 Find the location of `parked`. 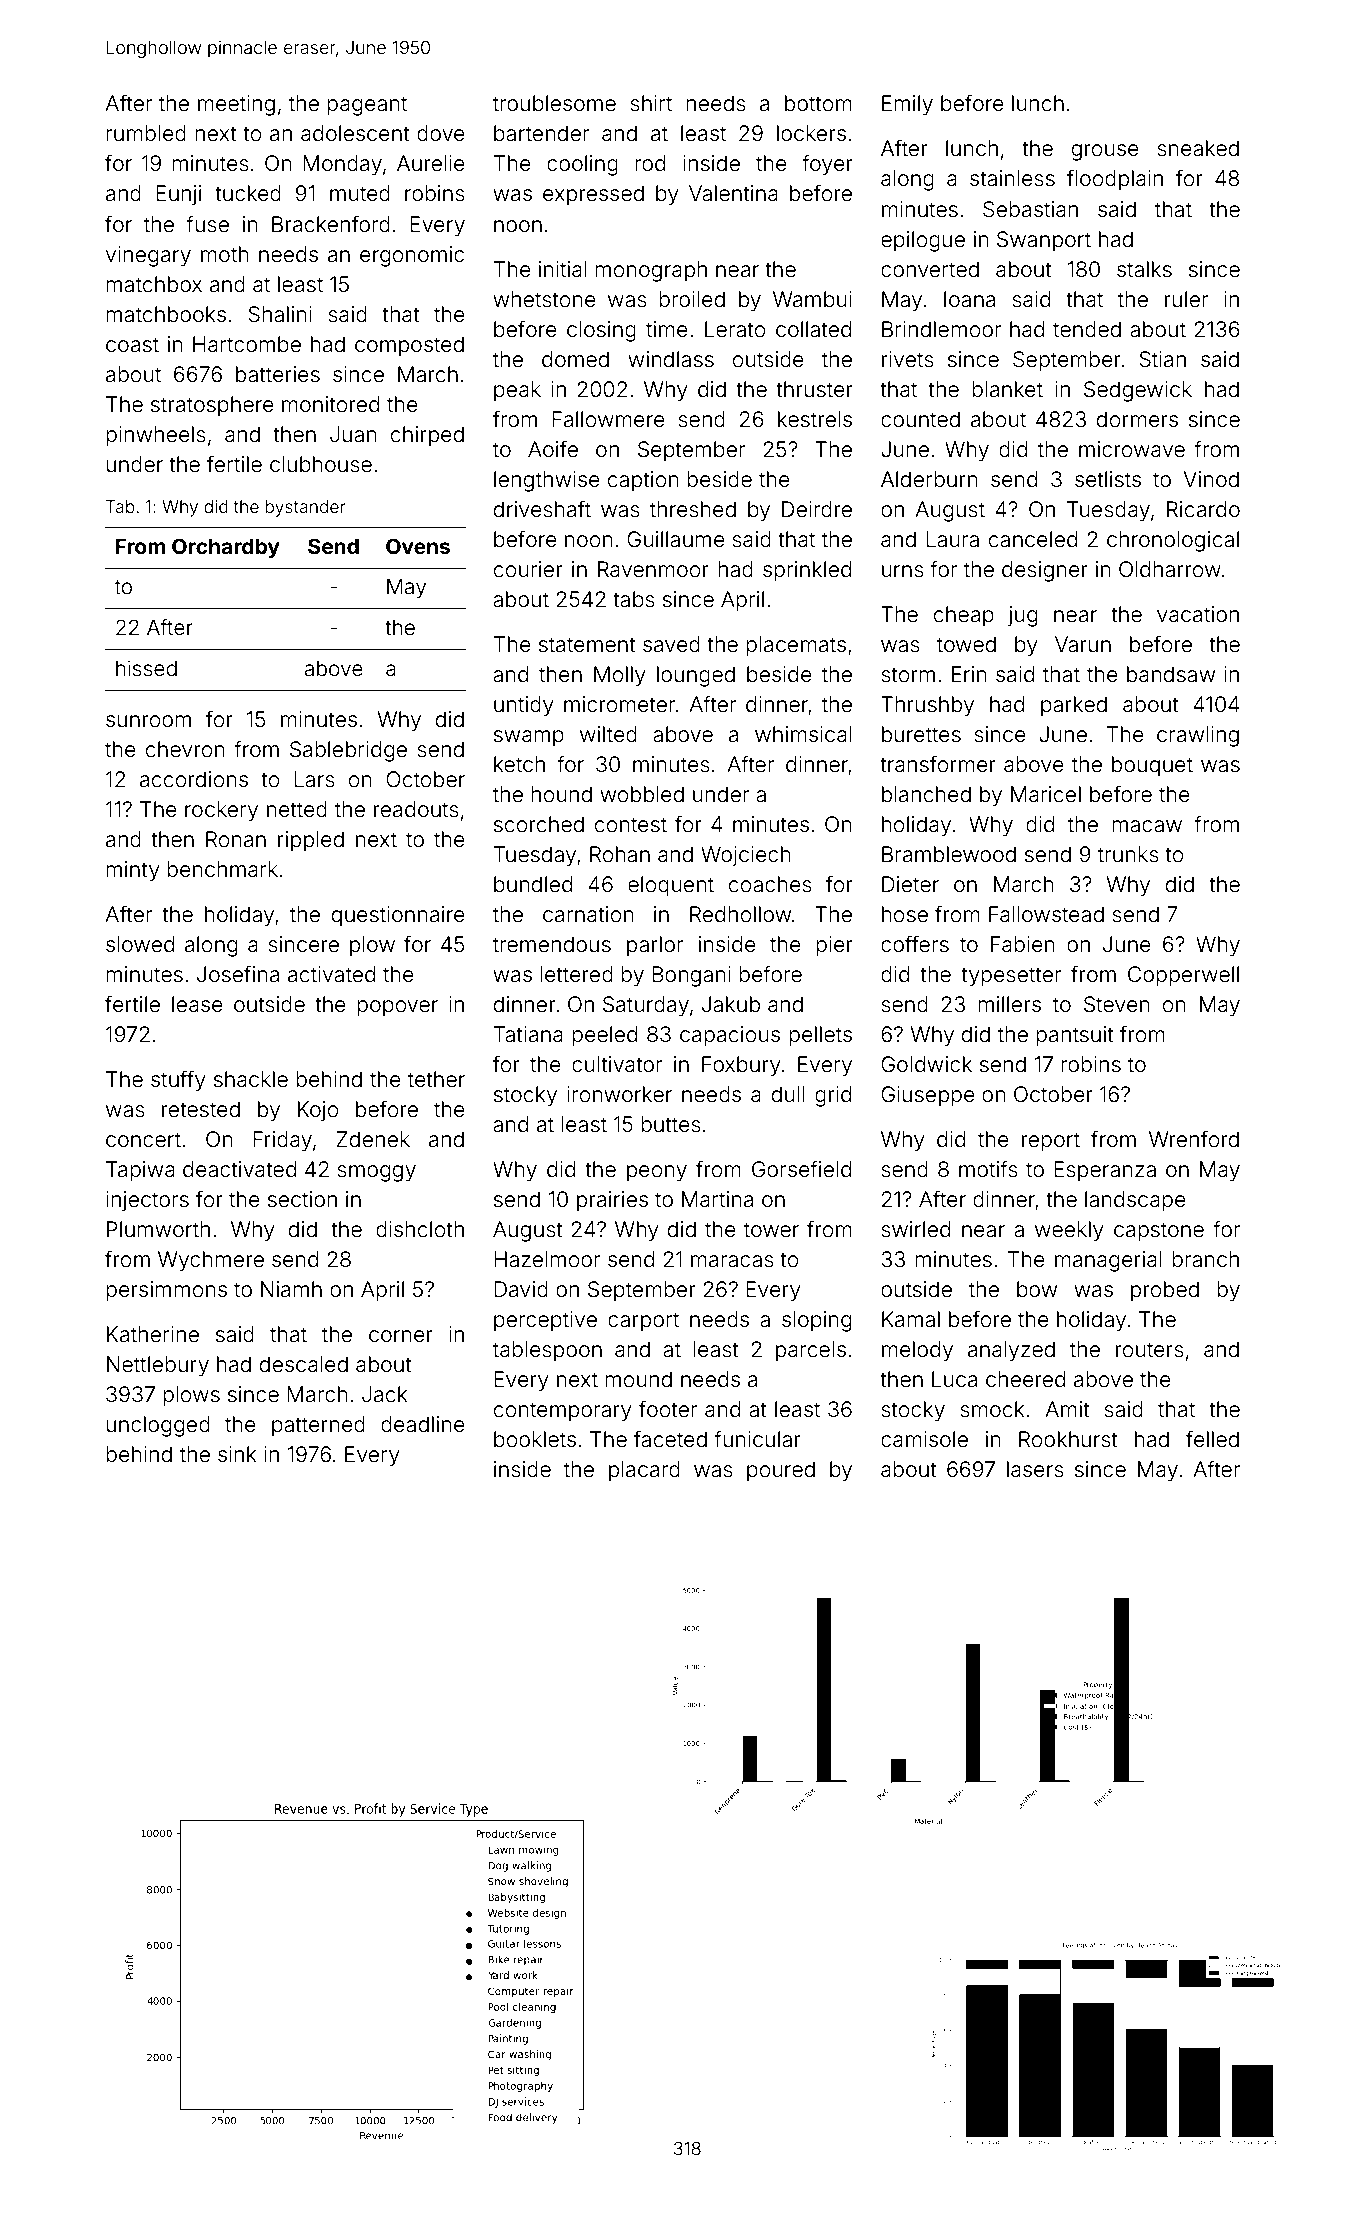

parked is located at coordinates (1074, 706).
